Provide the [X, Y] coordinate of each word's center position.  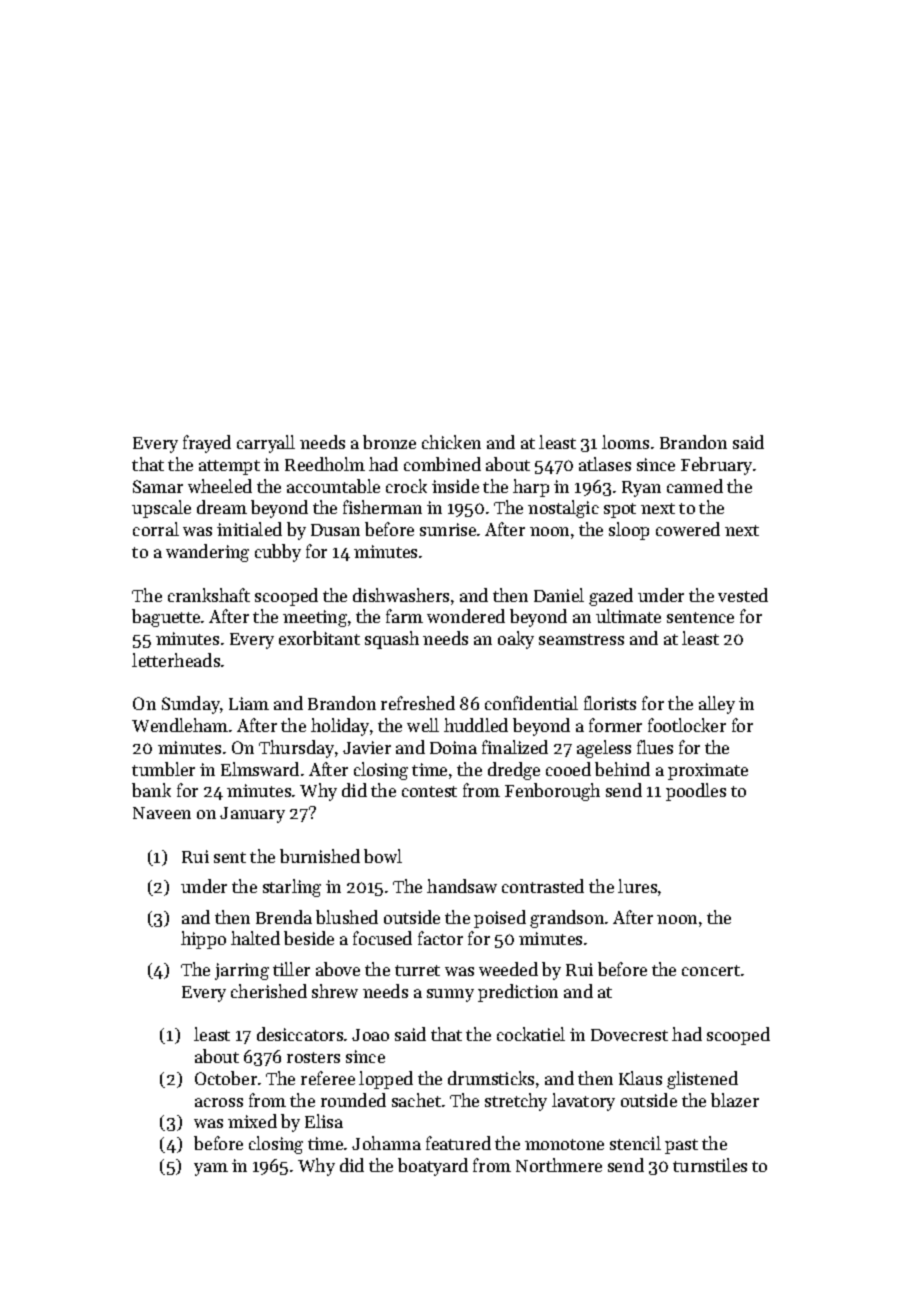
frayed [207, 444]
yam [211, 1169]
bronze [389, 442]
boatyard [433, 1167]
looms [625, 442]
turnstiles [710, 1165]
